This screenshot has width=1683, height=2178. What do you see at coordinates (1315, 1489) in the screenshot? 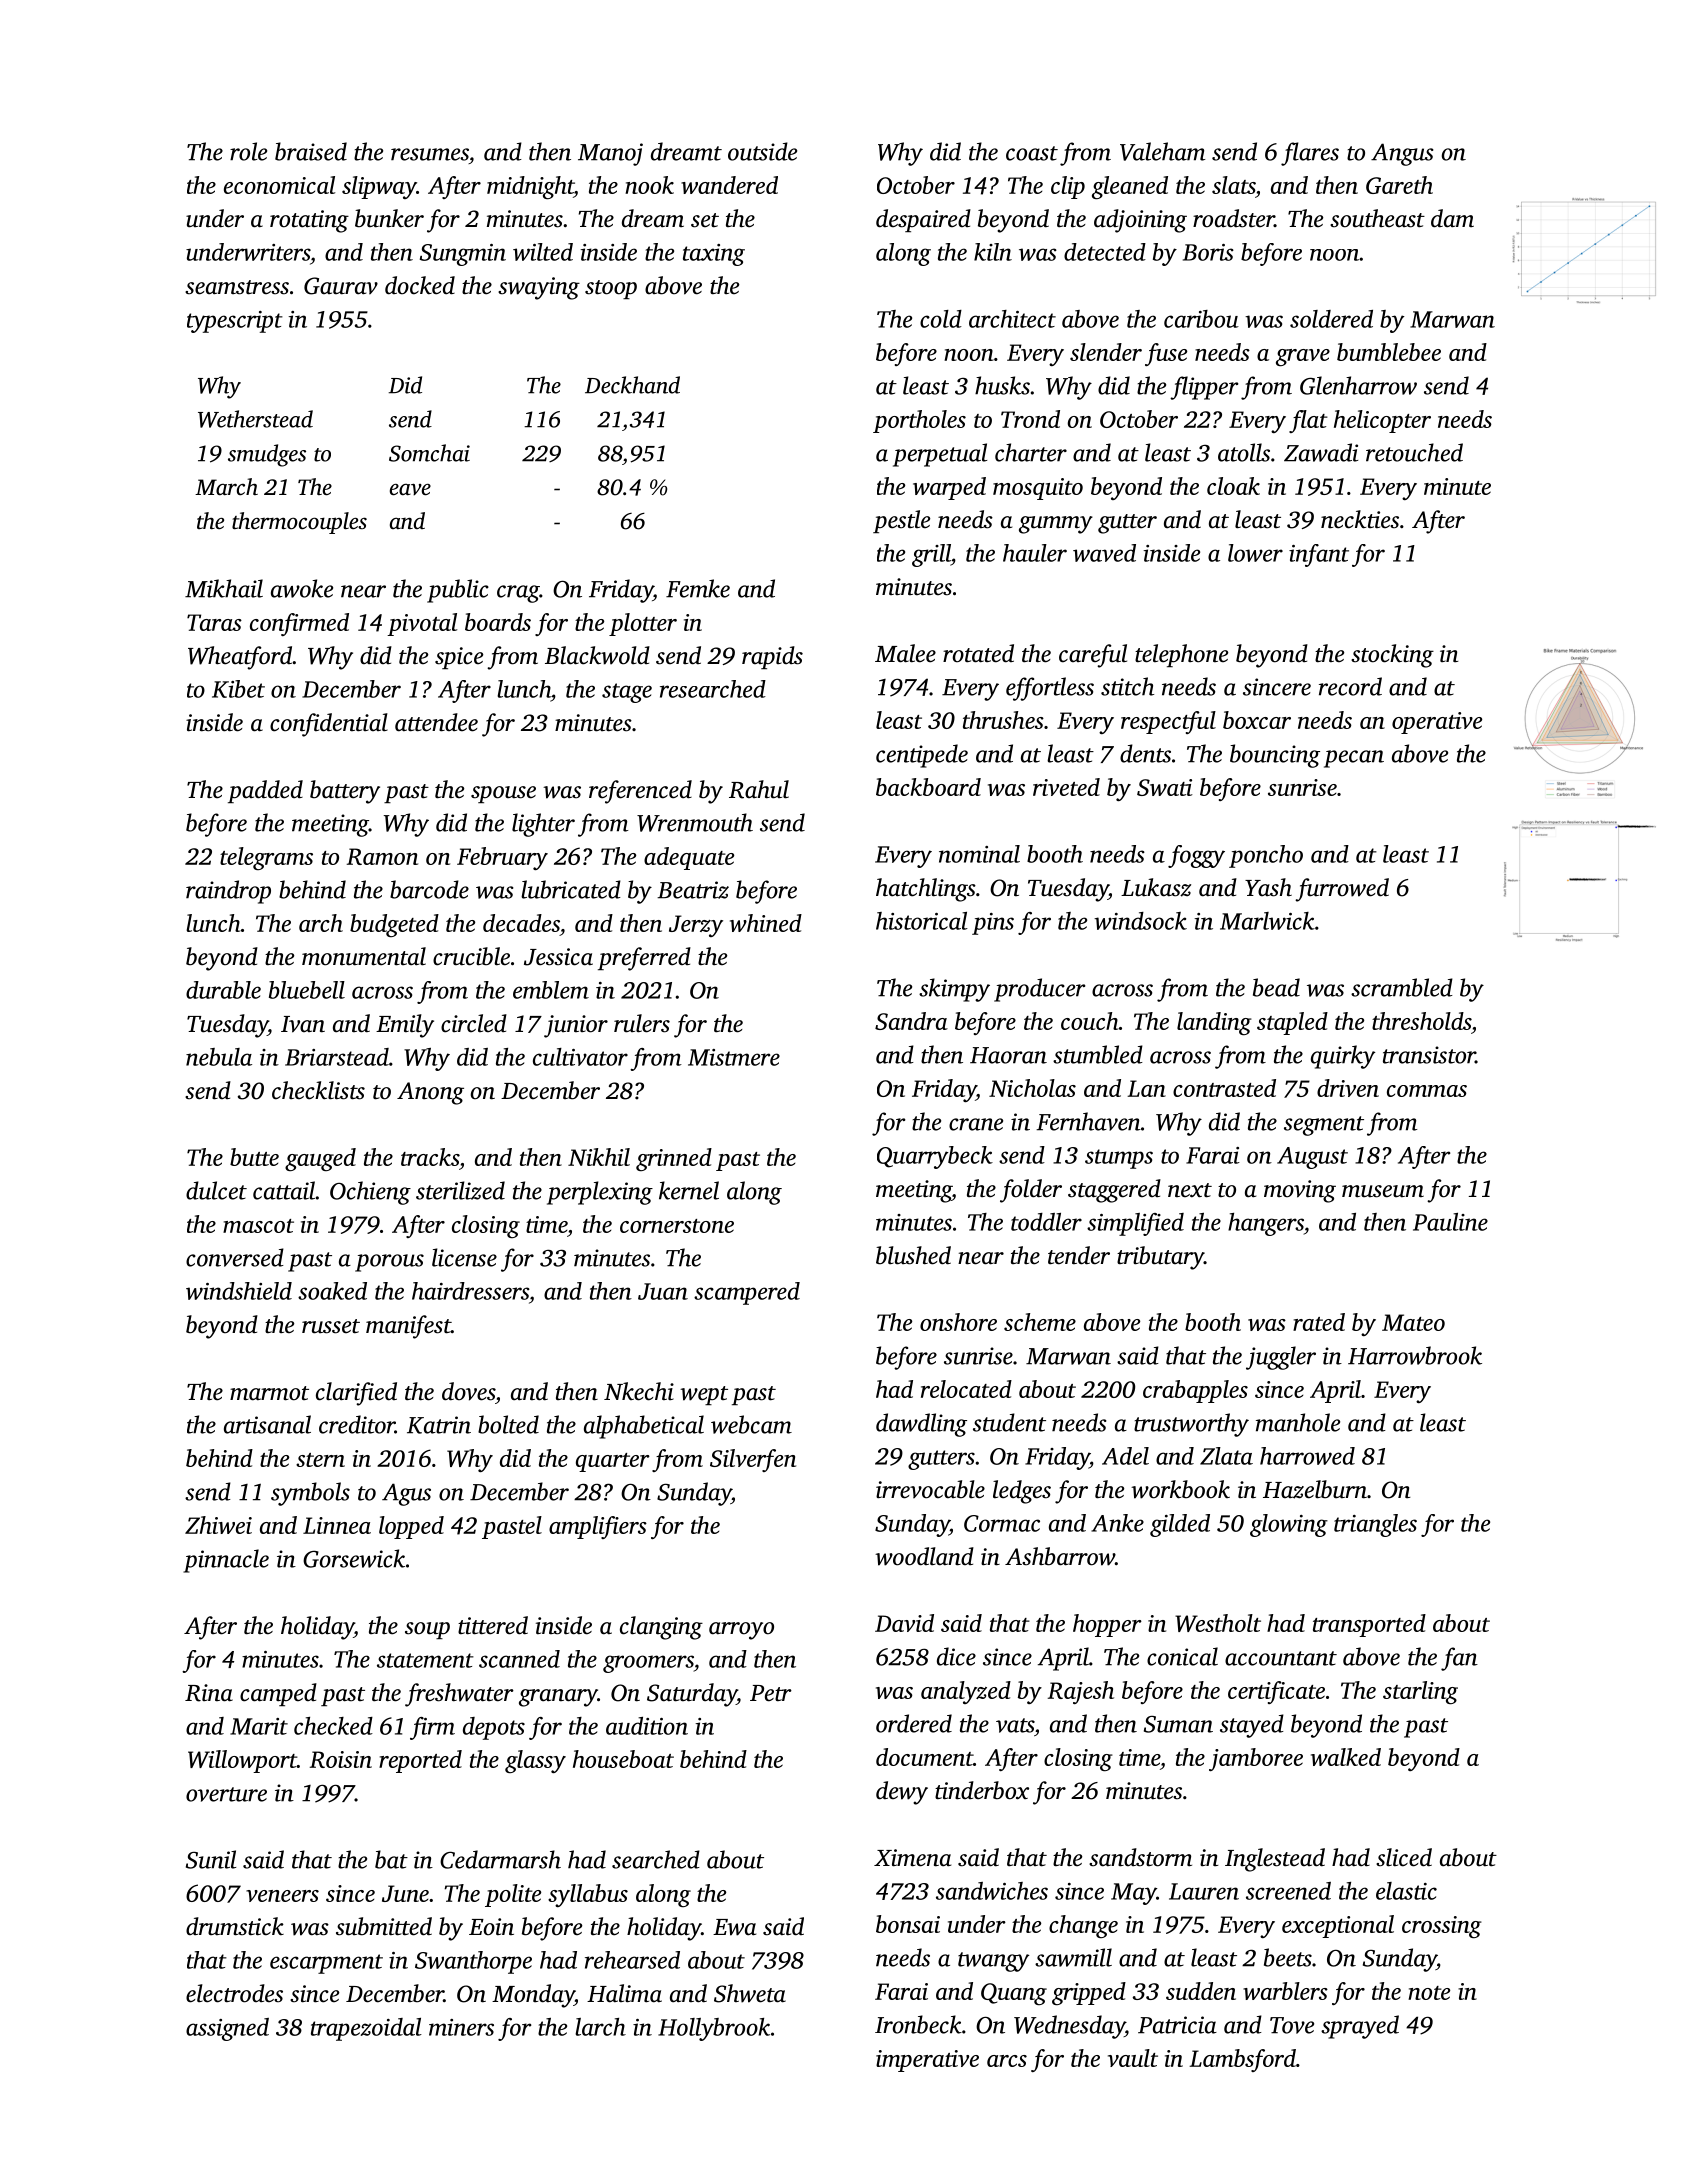
I see `Hazelburn` at bounding box center [1315, 1489].
